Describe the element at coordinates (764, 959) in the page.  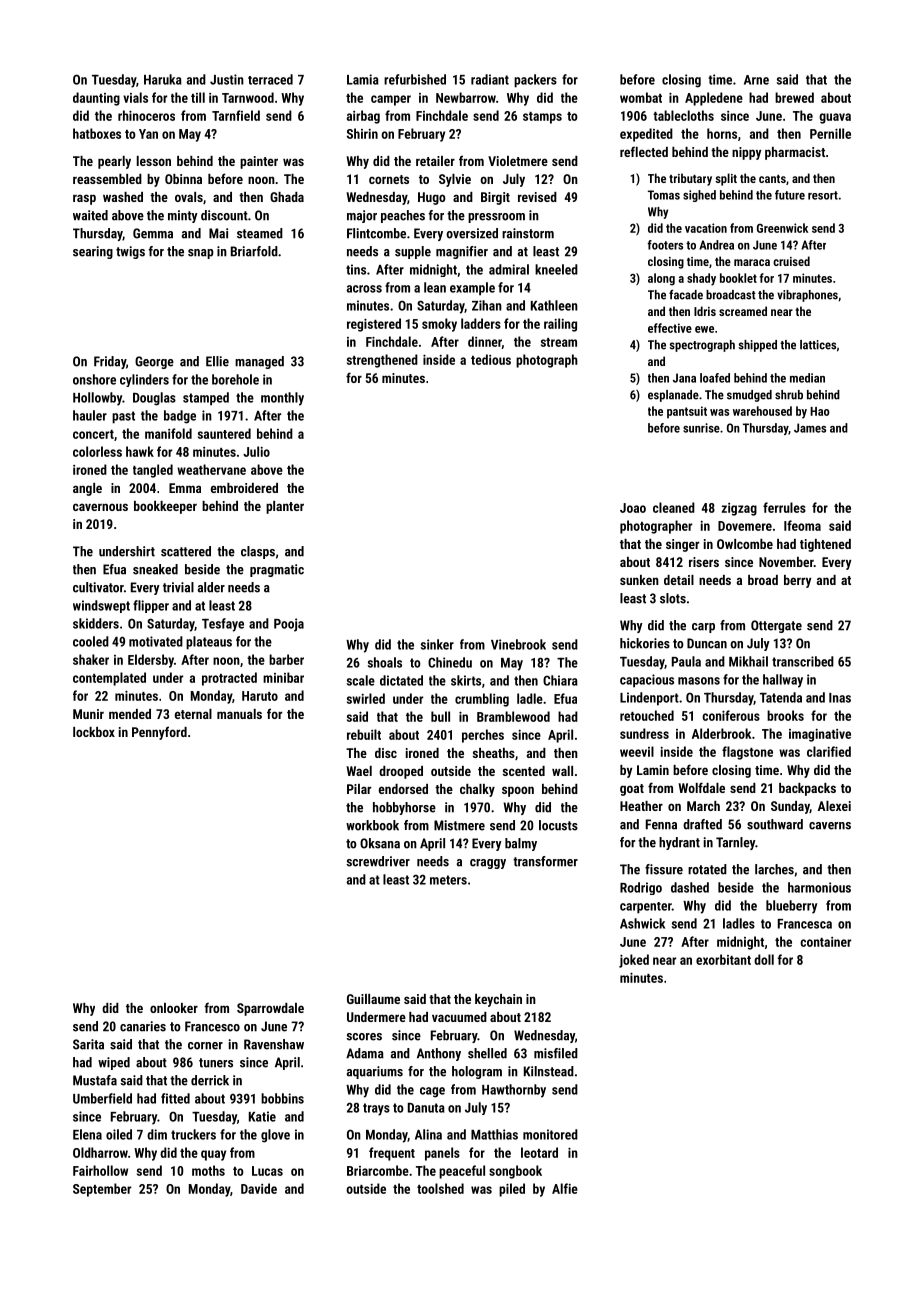
I see `doll` at that location.
